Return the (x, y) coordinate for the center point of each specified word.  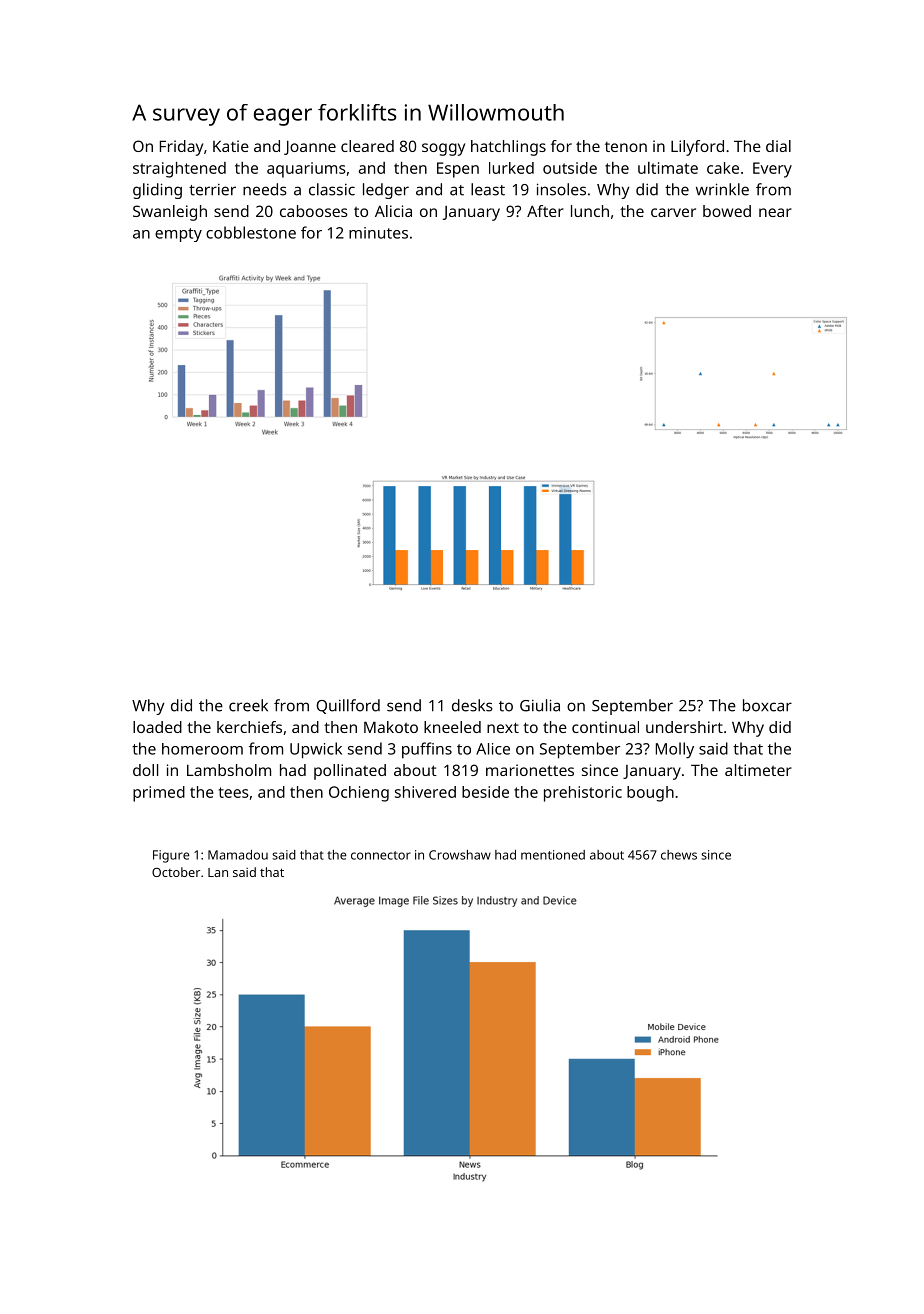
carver (673, 212)
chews (679, 855)
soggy (443, 149)
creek (248, 705)
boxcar (767, 705)
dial (778, 146)
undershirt (684, 727)
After (545, 211)
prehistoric (583, 794)
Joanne (310, 147)
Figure (171, 856)
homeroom (202, 749)
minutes (378, 233)
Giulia (540, 705)
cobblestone (251, 232)
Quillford (348, 706)
